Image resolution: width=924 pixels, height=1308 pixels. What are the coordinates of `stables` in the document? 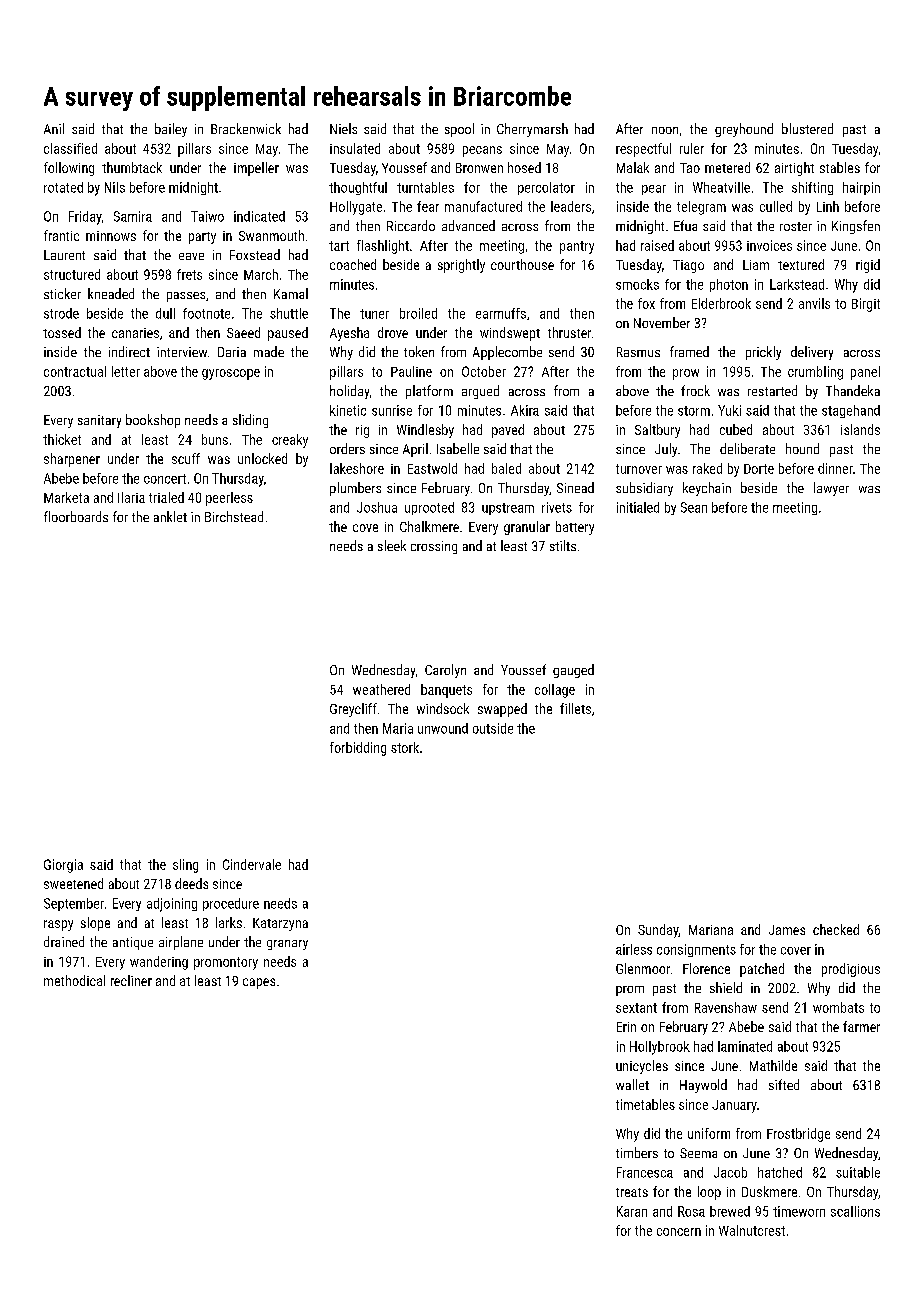 It's located at (840, 167).
